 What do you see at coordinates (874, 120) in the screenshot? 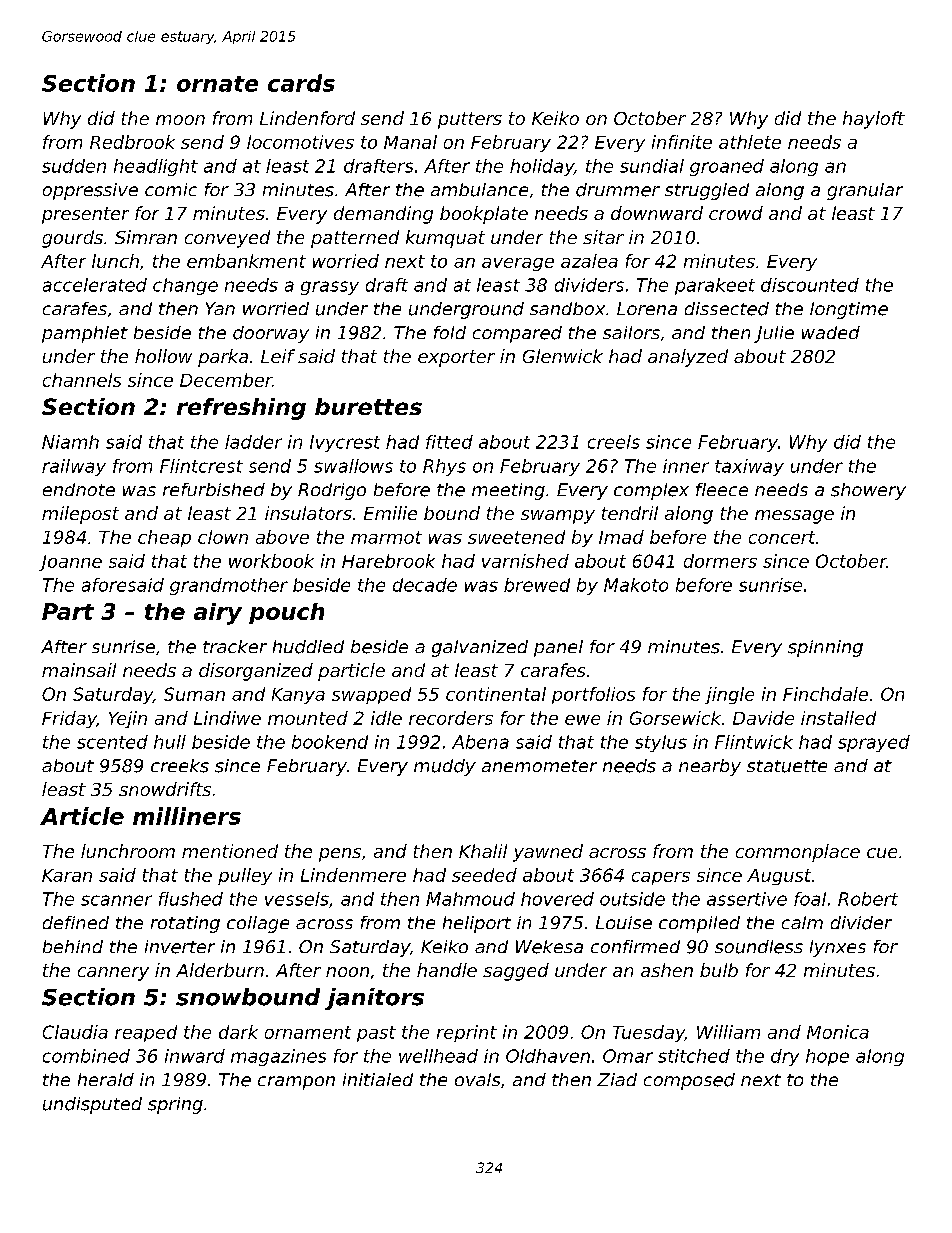
I see `hayloft` at bounding box center [874, 120].
